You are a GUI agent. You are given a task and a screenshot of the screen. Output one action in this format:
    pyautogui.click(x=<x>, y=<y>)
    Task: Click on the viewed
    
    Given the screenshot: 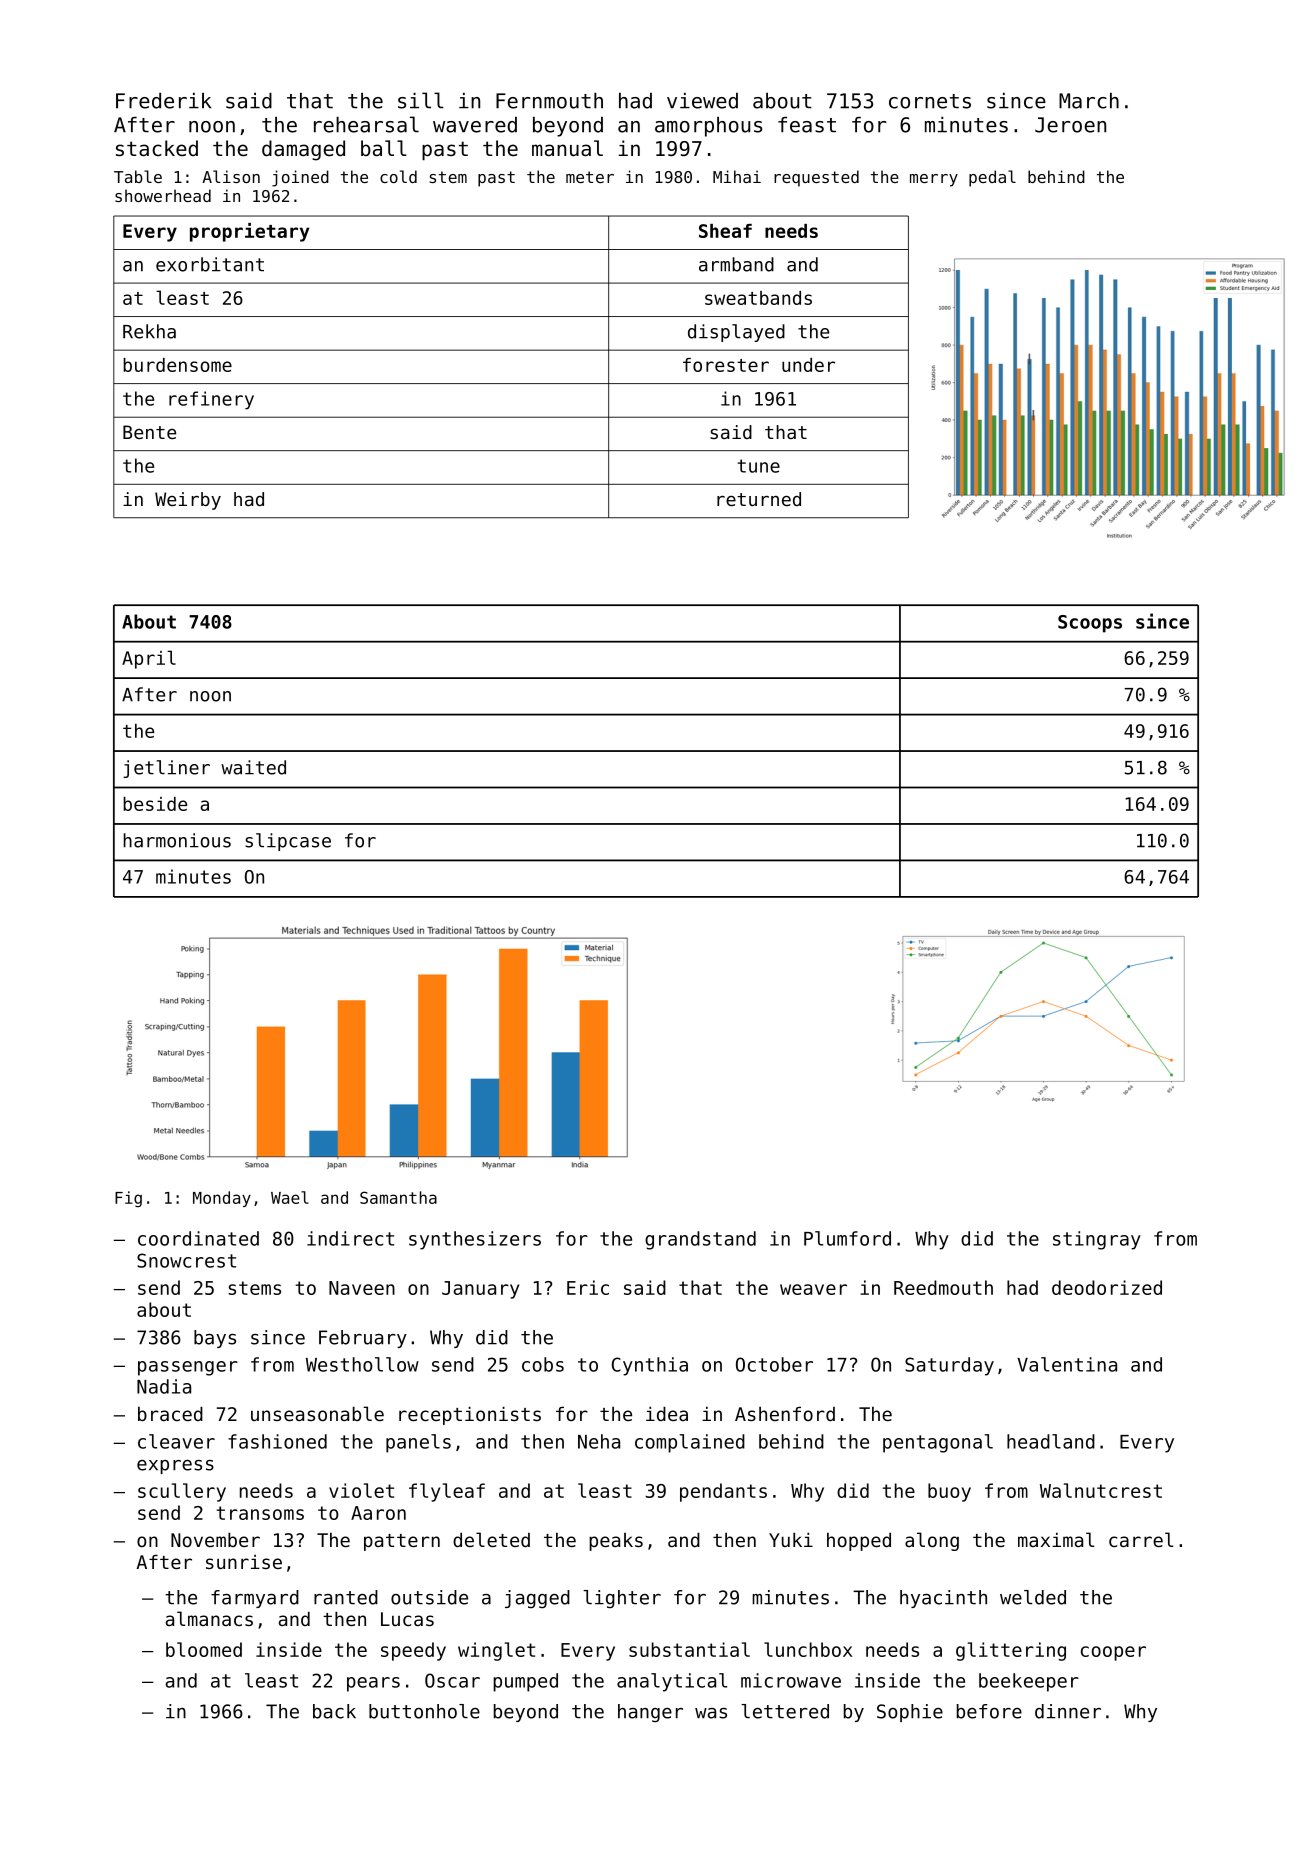 What is the action you would take?
    pyautogui.click(x=702, y=101)
